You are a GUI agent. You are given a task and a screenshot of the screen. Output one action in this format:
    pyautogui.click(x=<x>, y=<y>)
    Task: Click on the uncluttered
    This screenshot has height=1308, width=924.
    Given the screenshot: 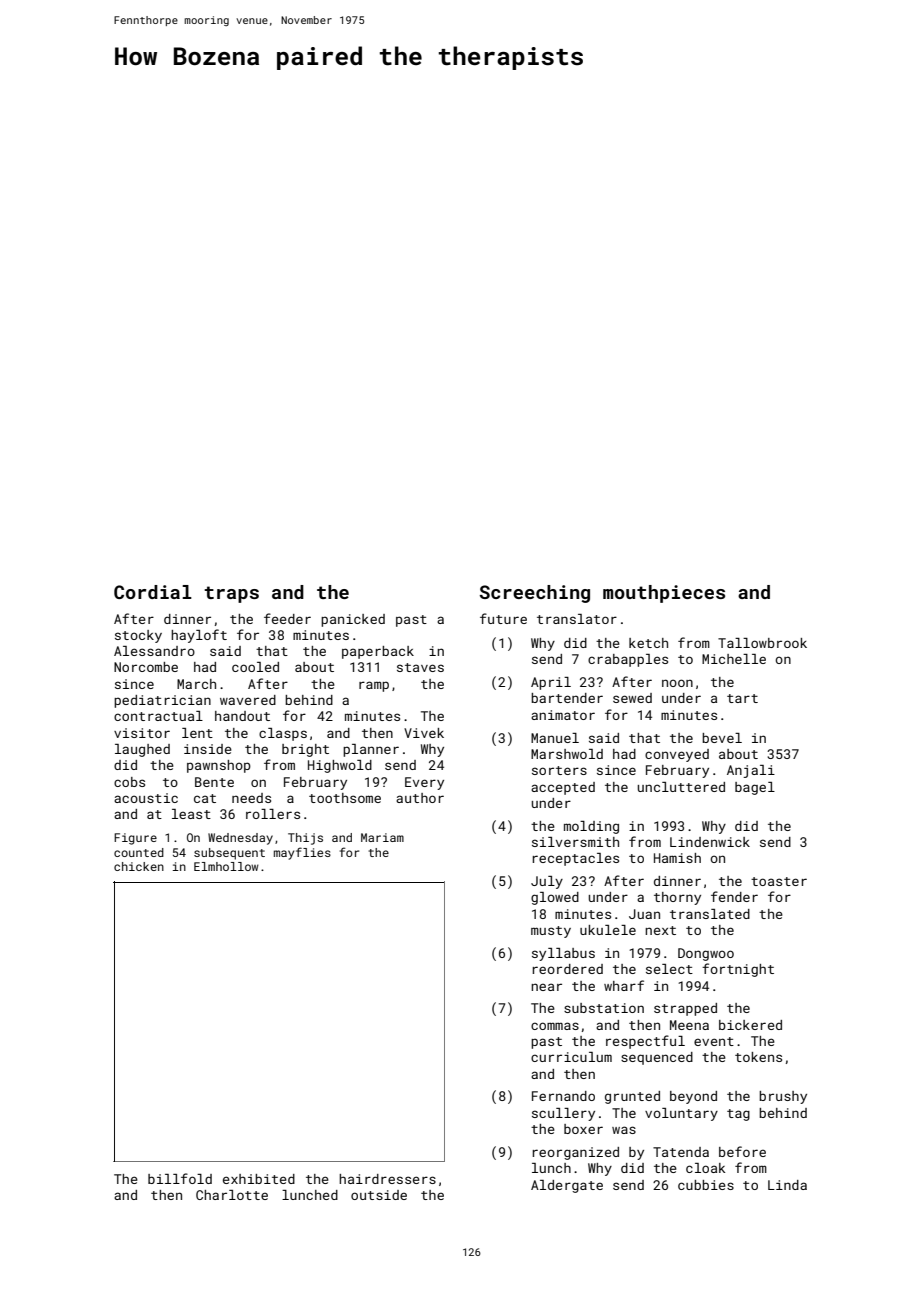 What is the action you would take?
    pyautogui.click(x=681, y=787)
